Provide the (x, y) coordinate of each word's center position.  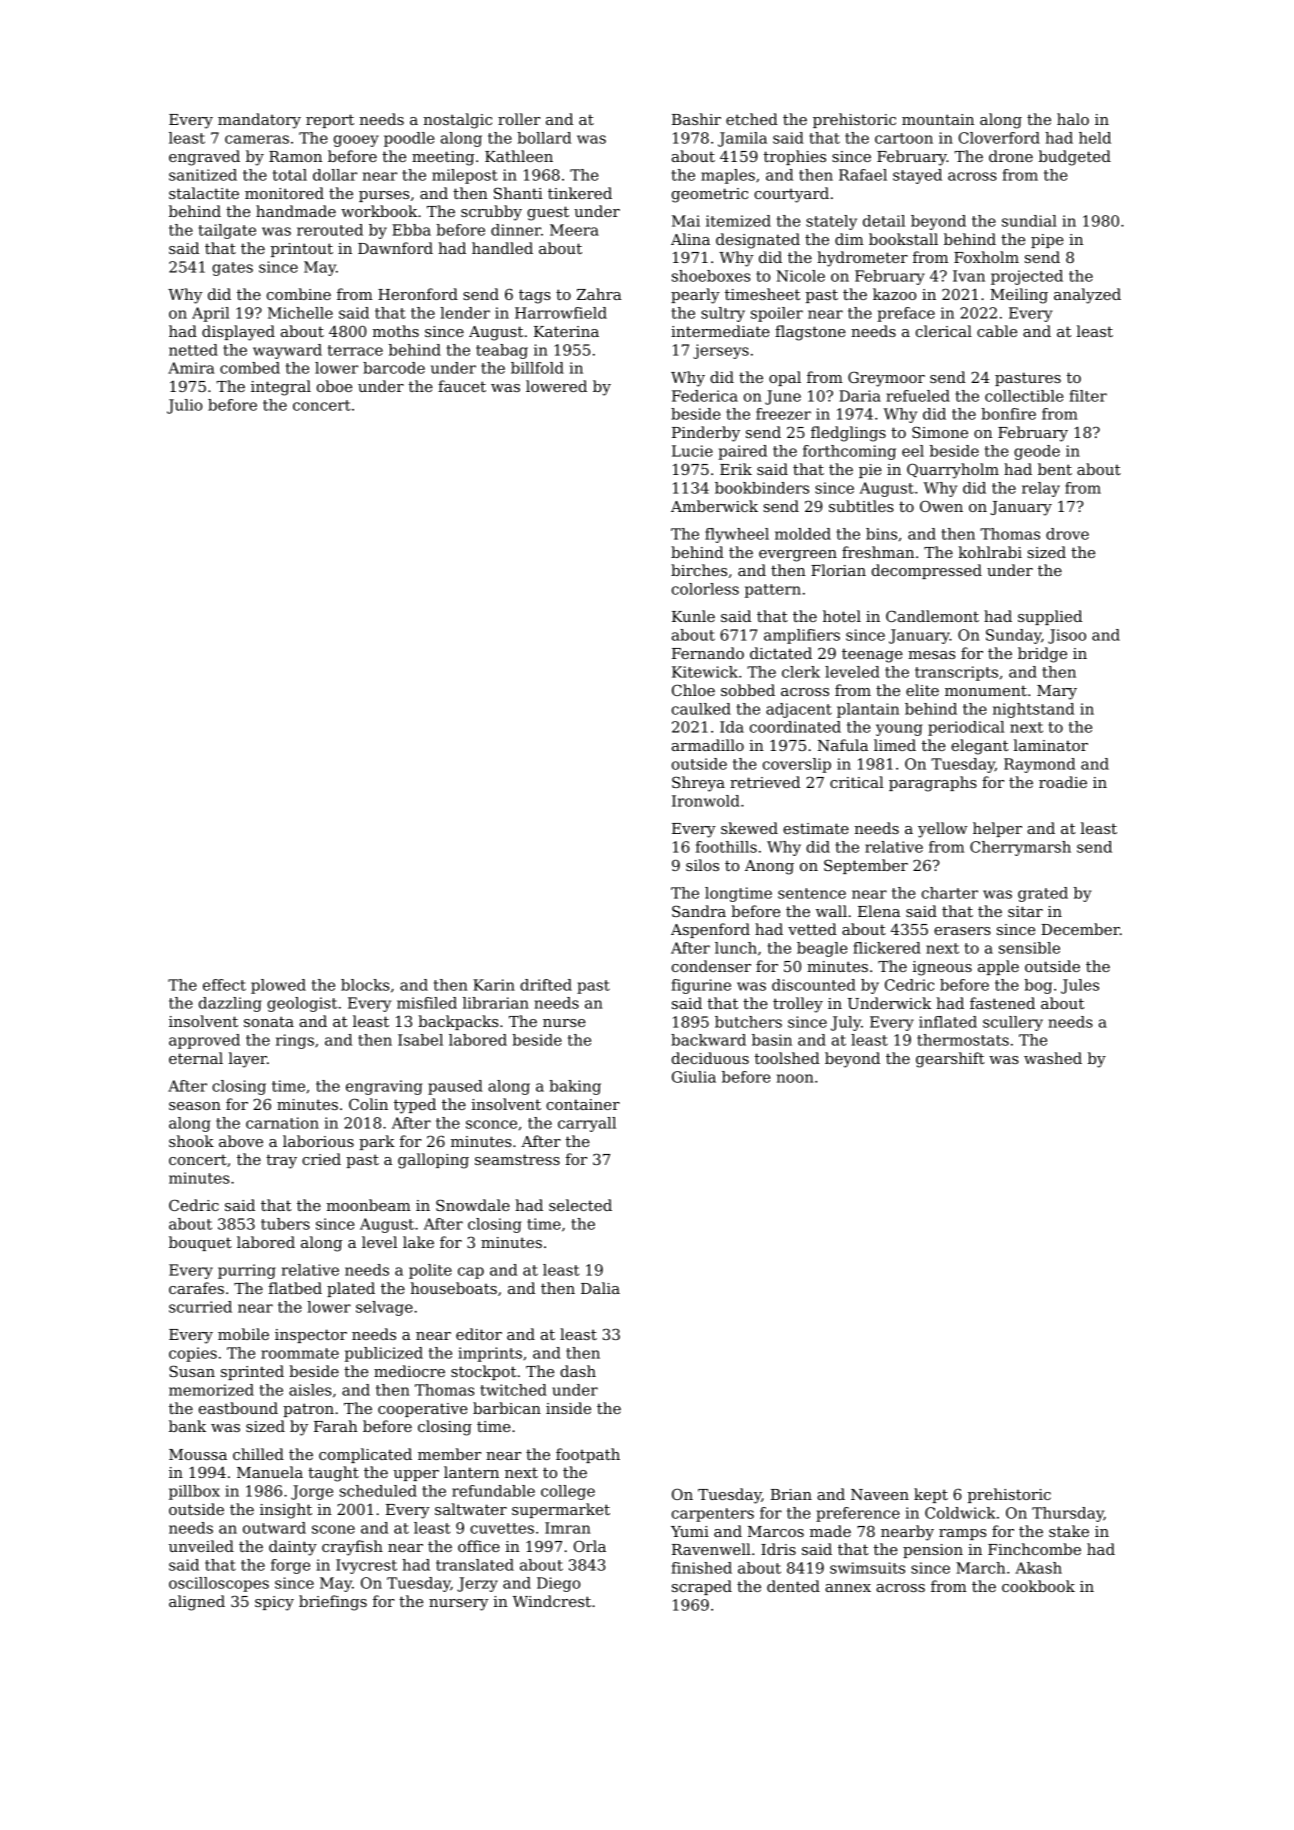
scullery (1013, 1023)
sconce (491, 1124)
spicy (274, 1603)
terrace (355, 350)
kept (931, 1495)
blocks (365, 985)
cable (997, 331)
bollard (544, 138)
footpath (588, 1455)
